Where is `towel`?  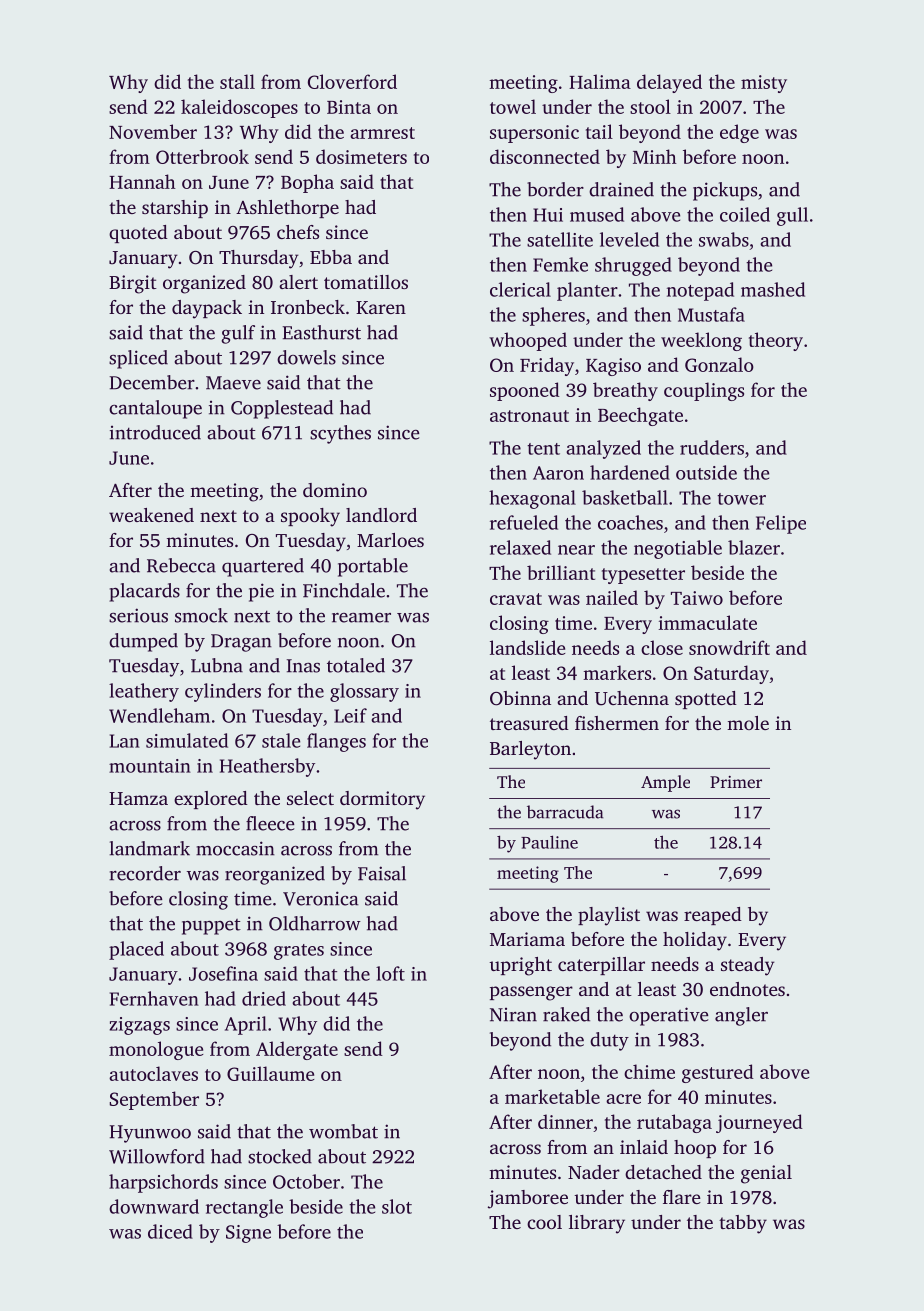 towel is located at coordinates (513, 106).
